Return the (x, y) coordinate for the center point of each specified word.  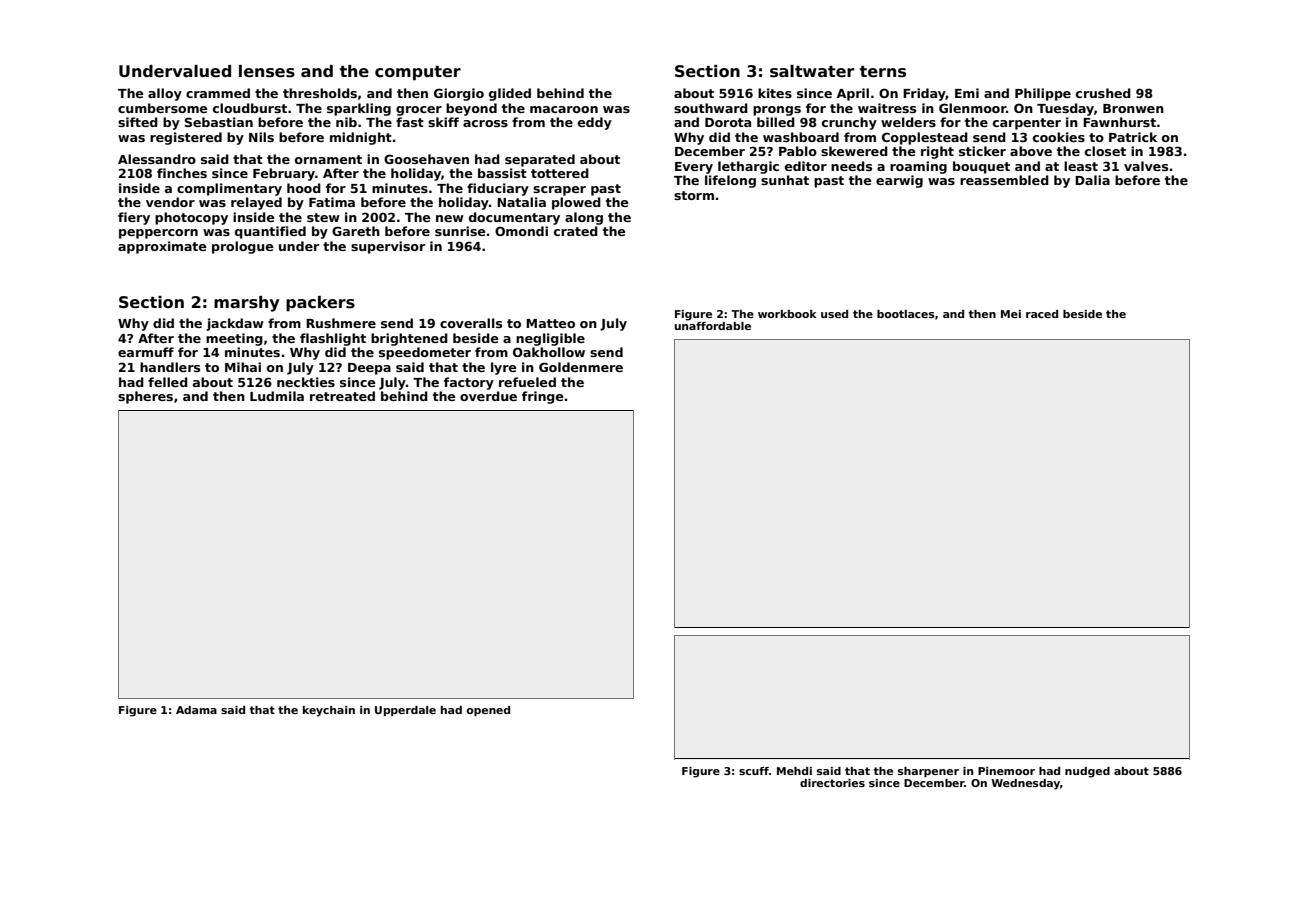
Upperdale (405, 711)
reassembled (1004, 180)
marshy (246, 304)
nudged (1087, 772)
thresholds (320, 93)
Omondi (521, 231)
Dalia (1092, 180)
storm (694, 195)
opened (488, 711)
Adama (196, 710)
